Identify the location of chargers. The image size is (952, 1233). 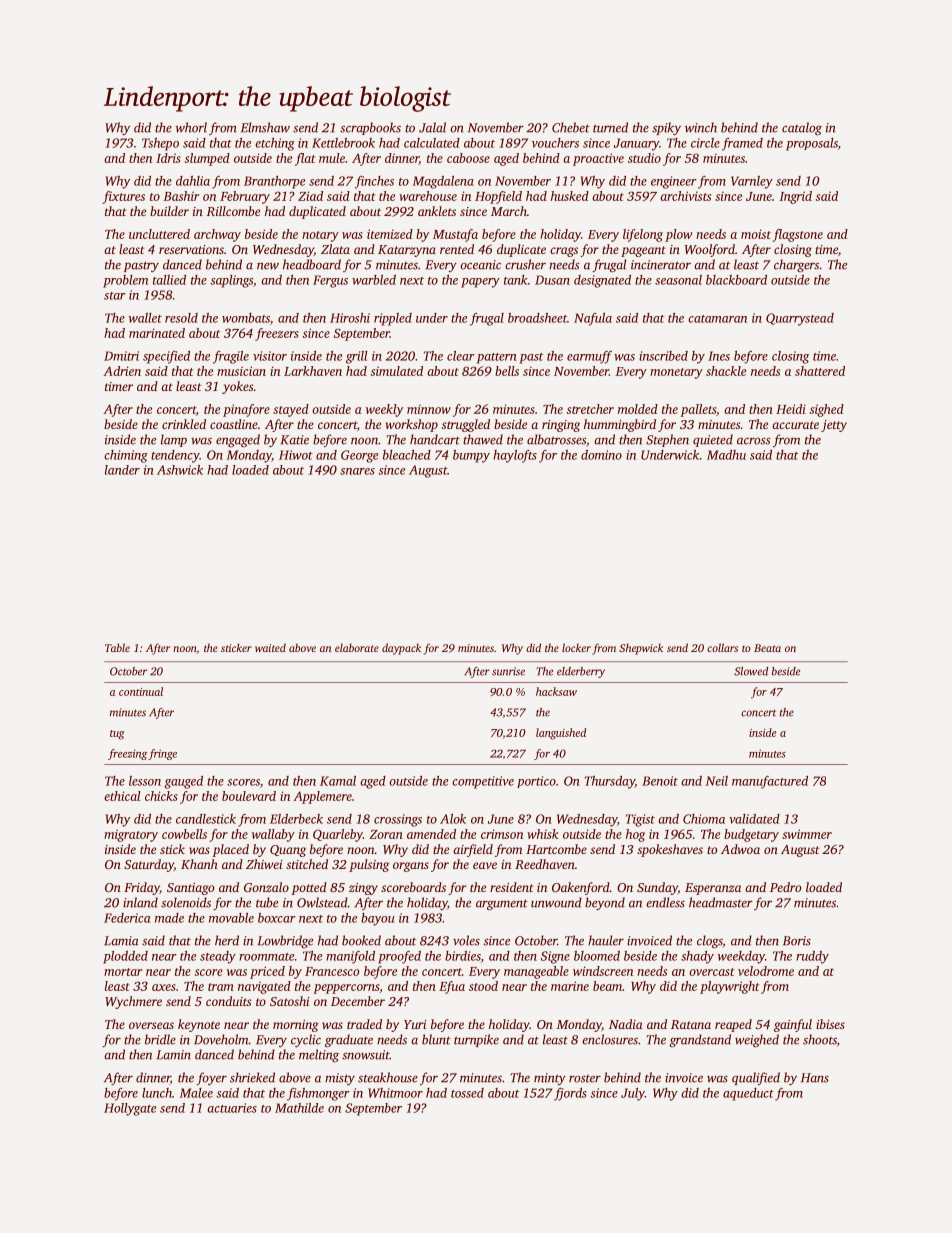
(796, 265).
